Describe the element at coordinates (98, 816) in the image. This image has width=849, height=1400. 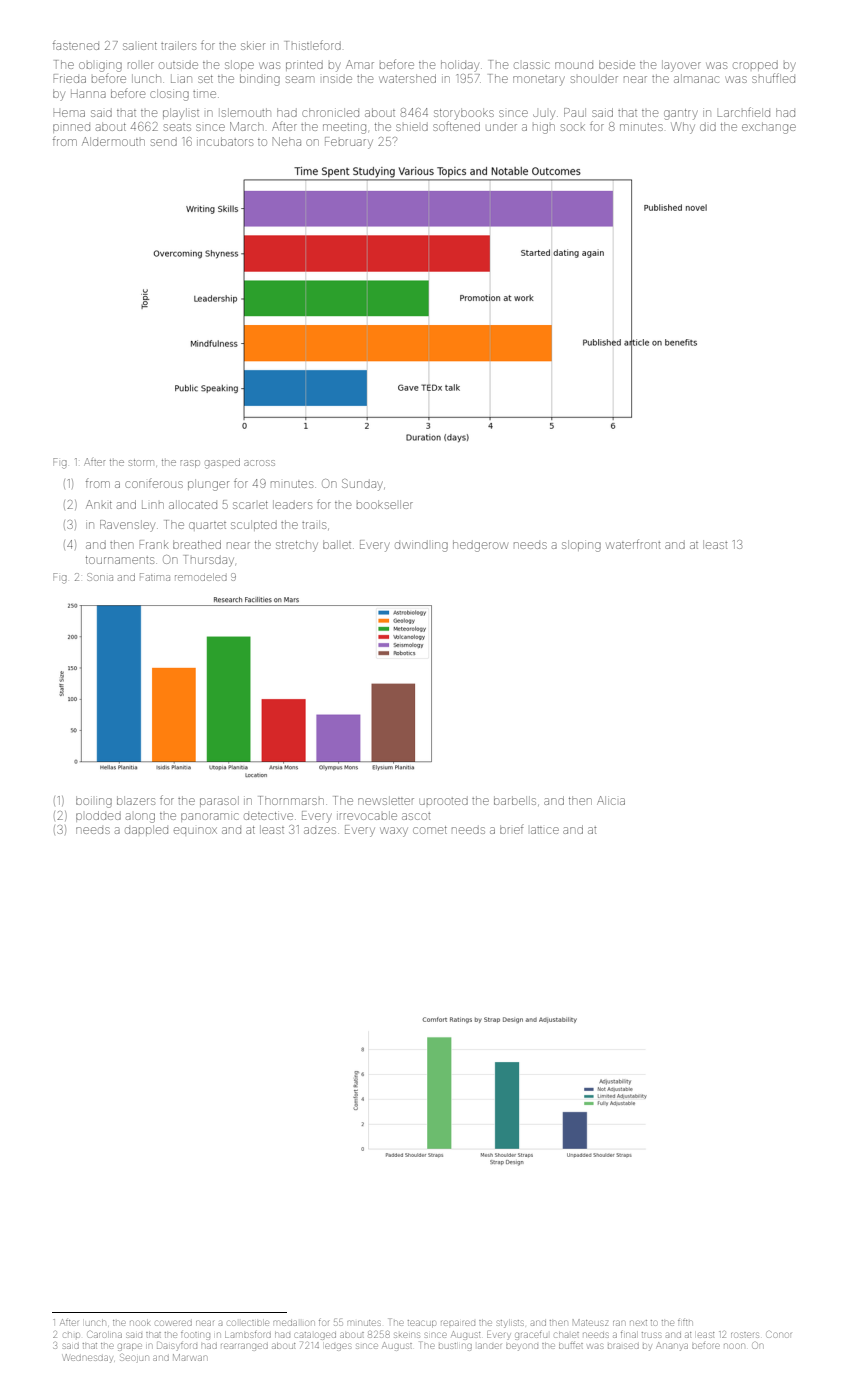
I see `plodded` at that location.
